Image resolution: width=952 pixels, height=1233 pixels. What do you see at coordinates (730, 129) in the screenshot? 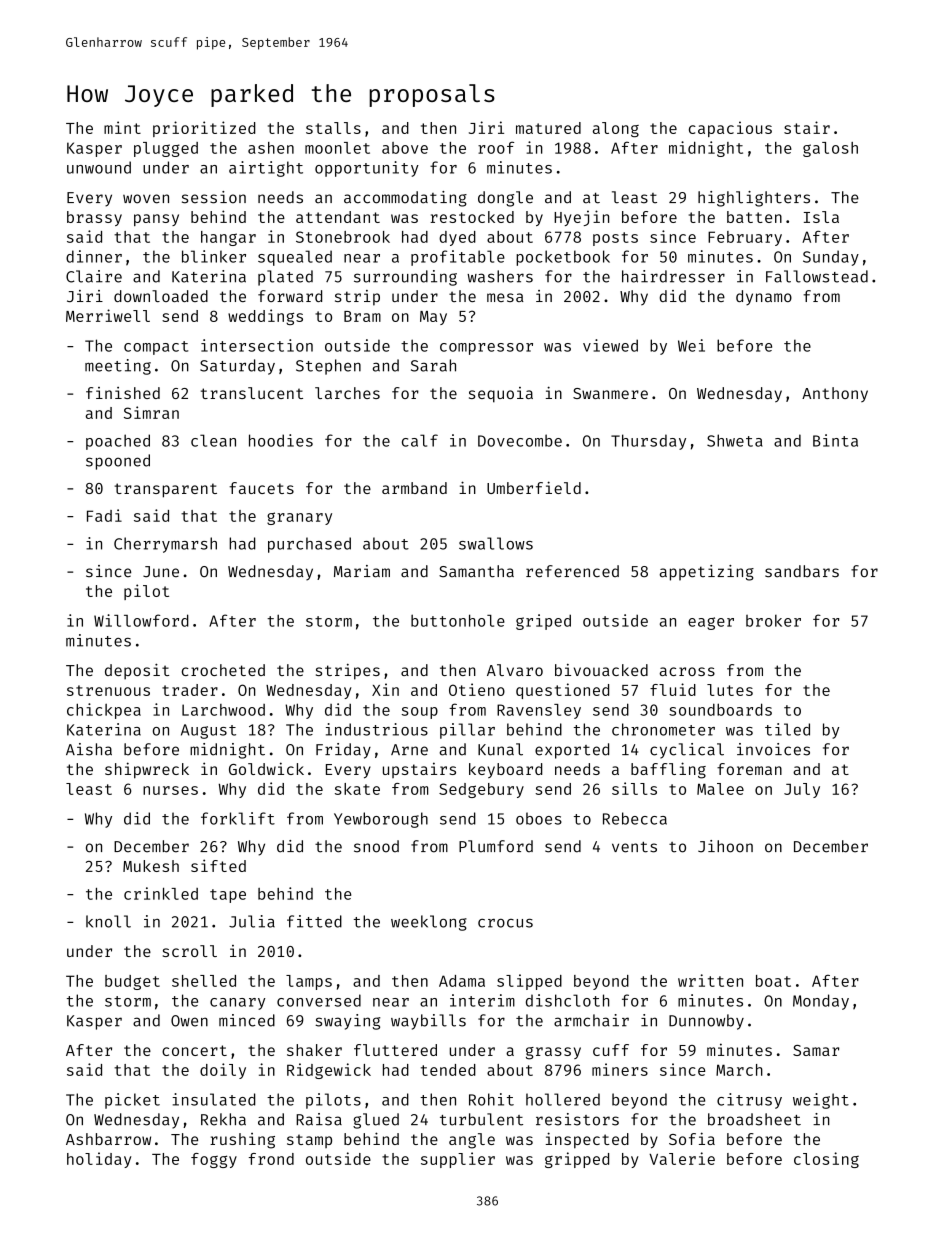
I see `capacious` at bounding box center [730, 129].
